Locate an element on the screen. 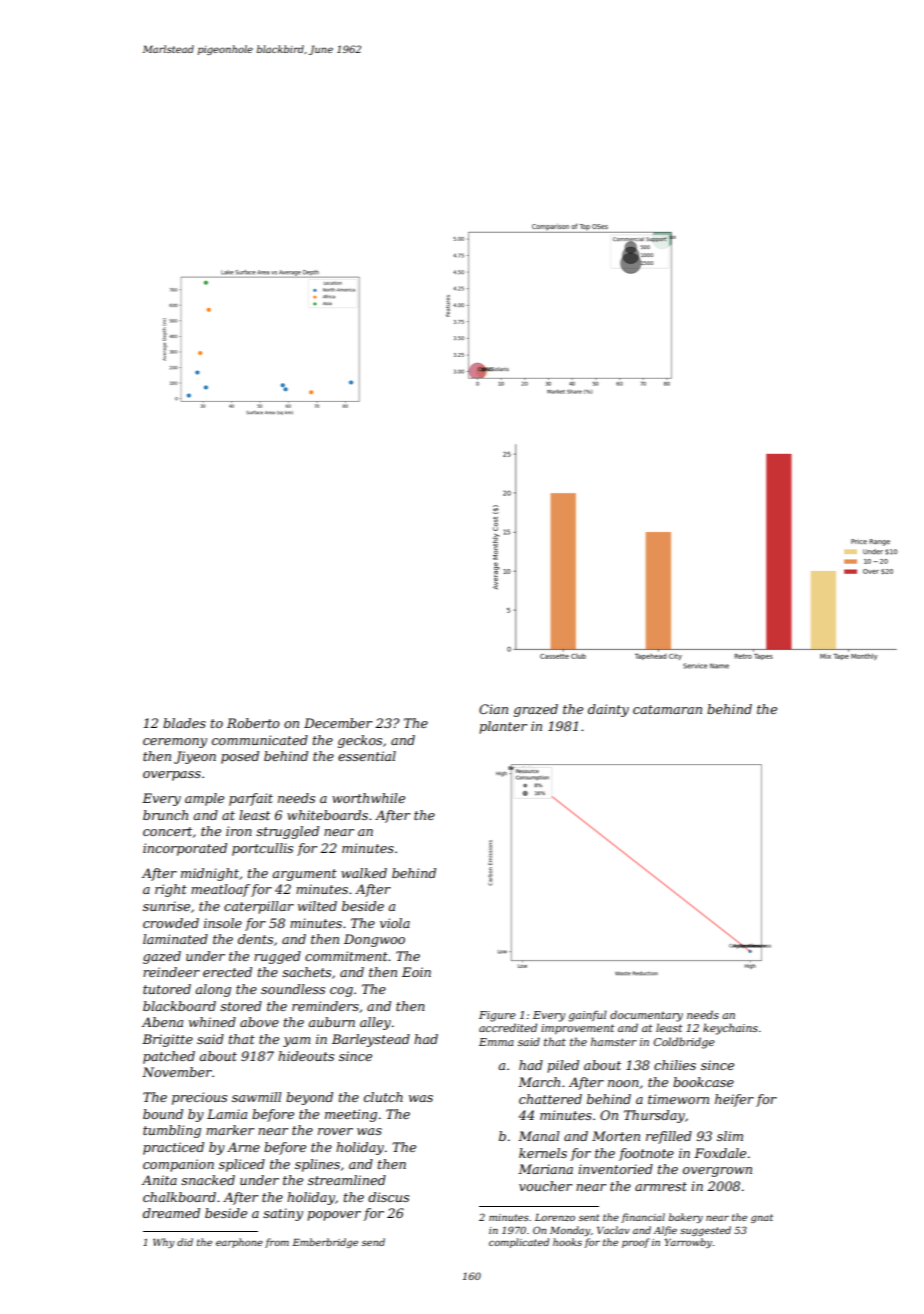  Roberto is located at coordinates (253, 723).
